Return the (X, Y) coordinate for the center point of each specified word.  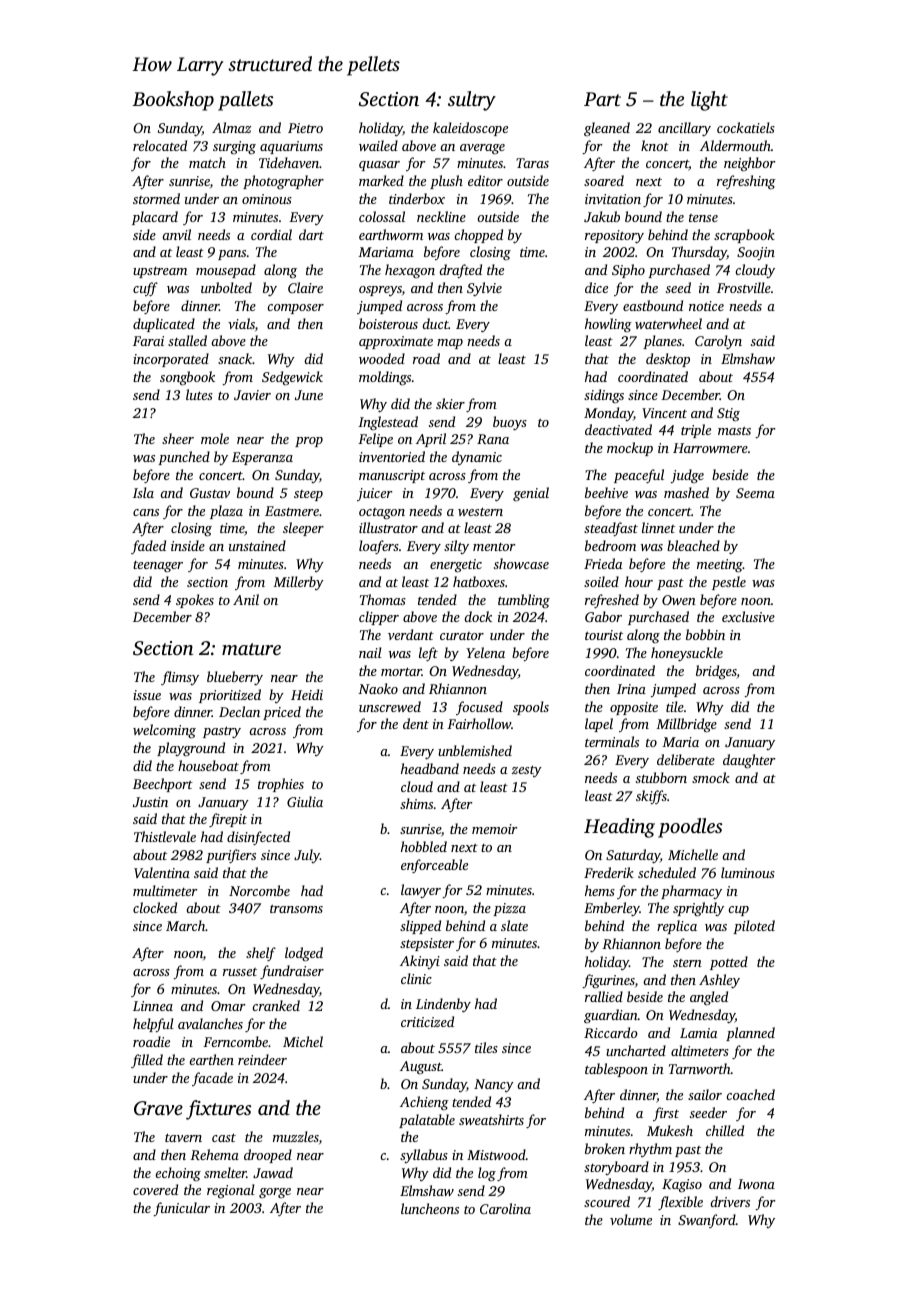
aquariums (291, 147)
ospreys (380, 291)
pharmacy (691, 892)
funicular (181, 1209)
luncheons (430, 1208)
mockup (630, 449)
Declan (239, 711)
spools (531, 708)
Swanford (707, 1221)
